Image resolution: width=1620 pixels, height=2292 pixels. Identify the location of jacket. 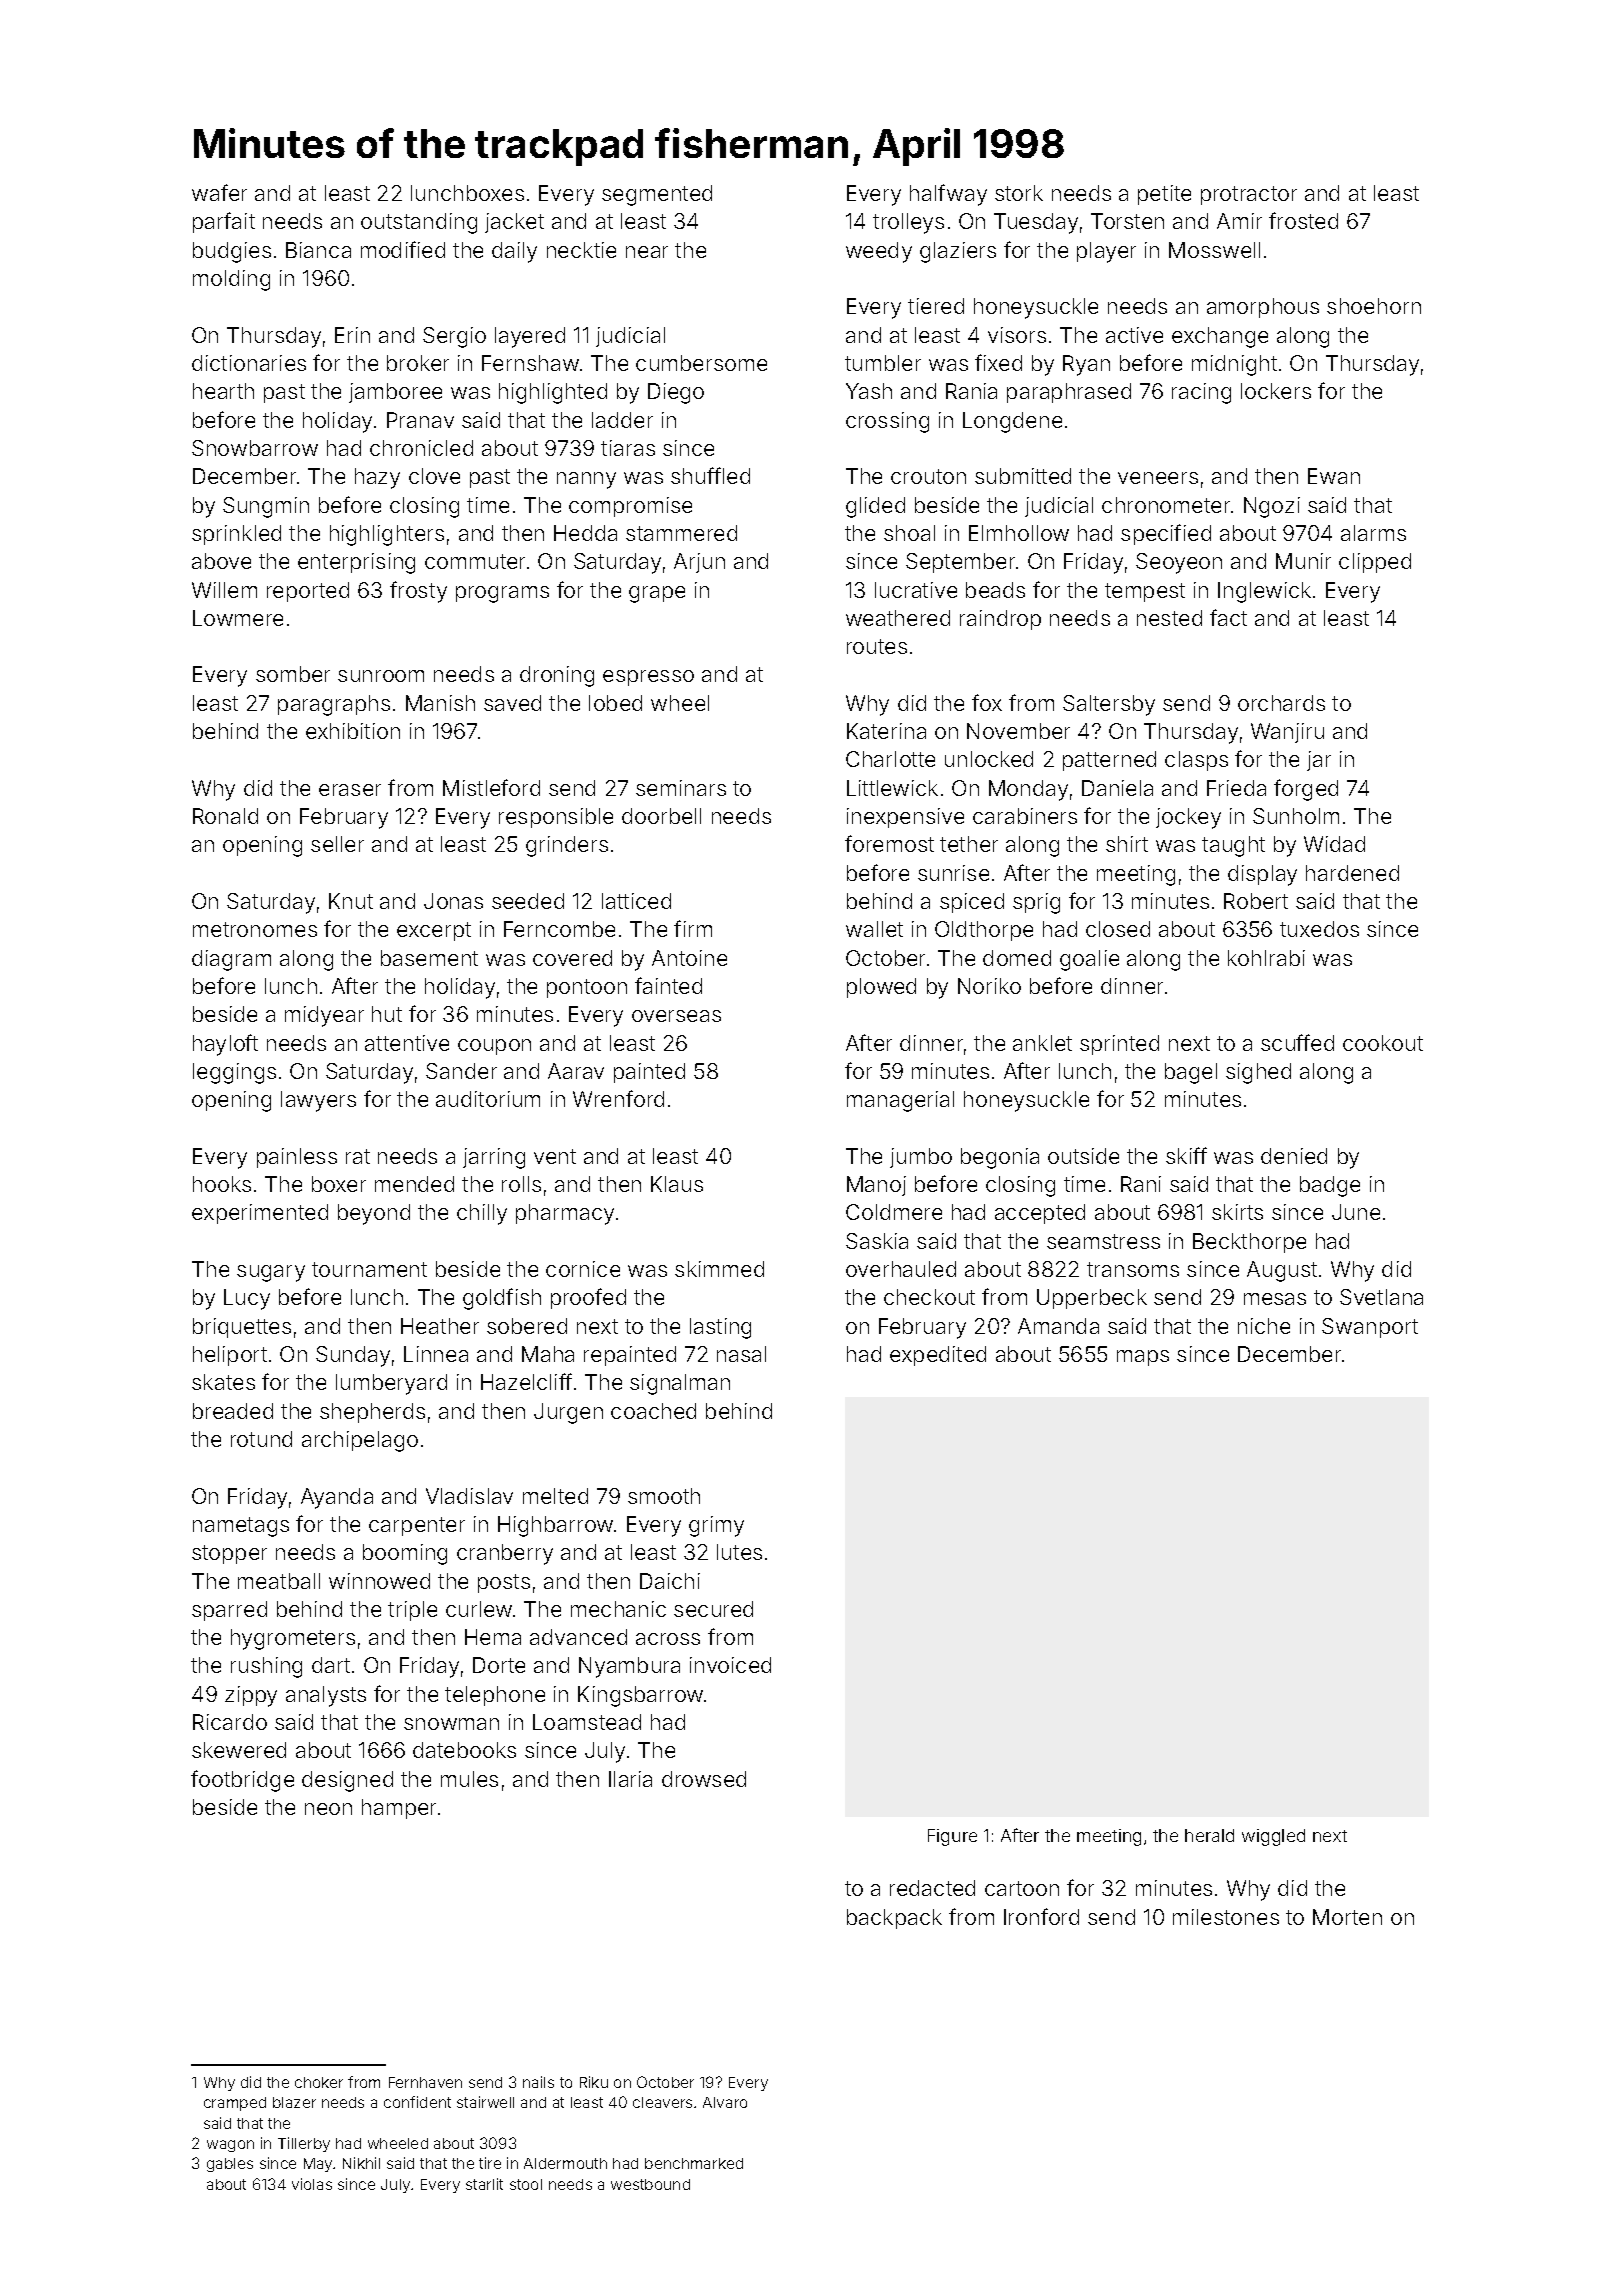
(514, 223).
